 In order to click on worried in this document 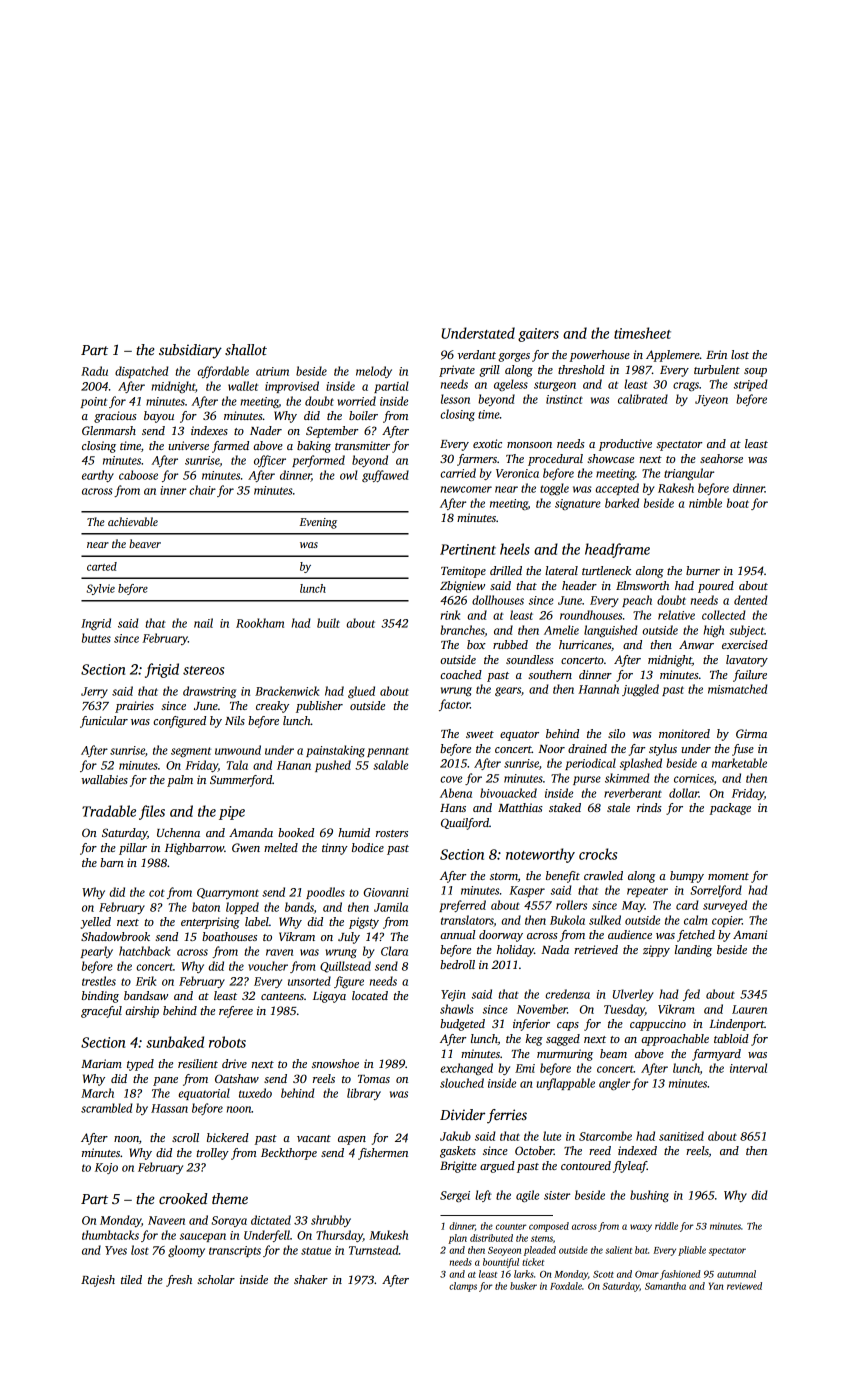, I will do `click(357, 401)`.
